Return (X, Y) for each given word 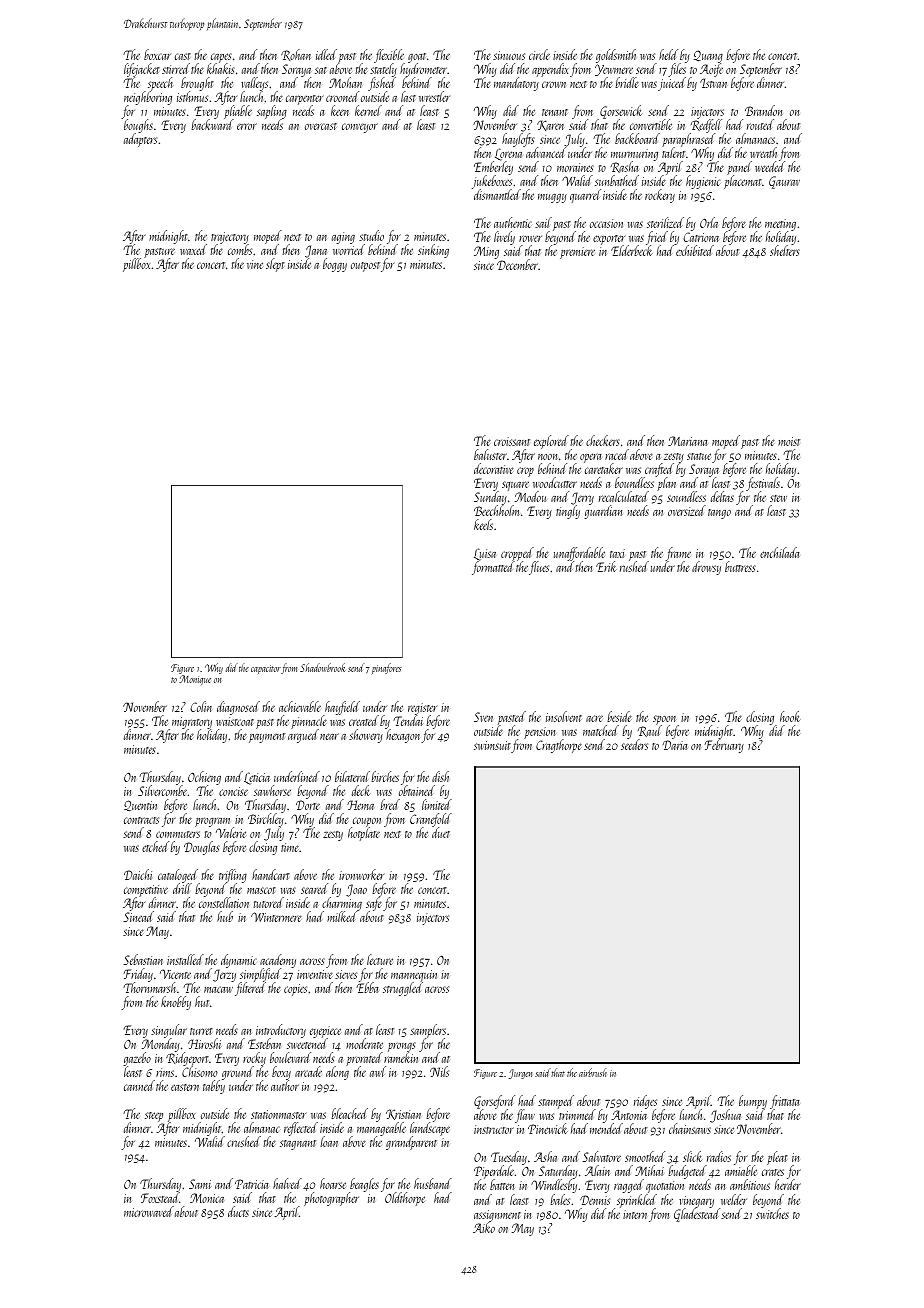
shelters (785, 251)
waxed (193, 249)
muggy (552, 198)
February (724, 746)
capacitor (266, 669)
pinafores (387, 668)
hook (790, 716)
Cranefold (431, 820)
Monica (207, 1198)
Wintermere (276, 917)
